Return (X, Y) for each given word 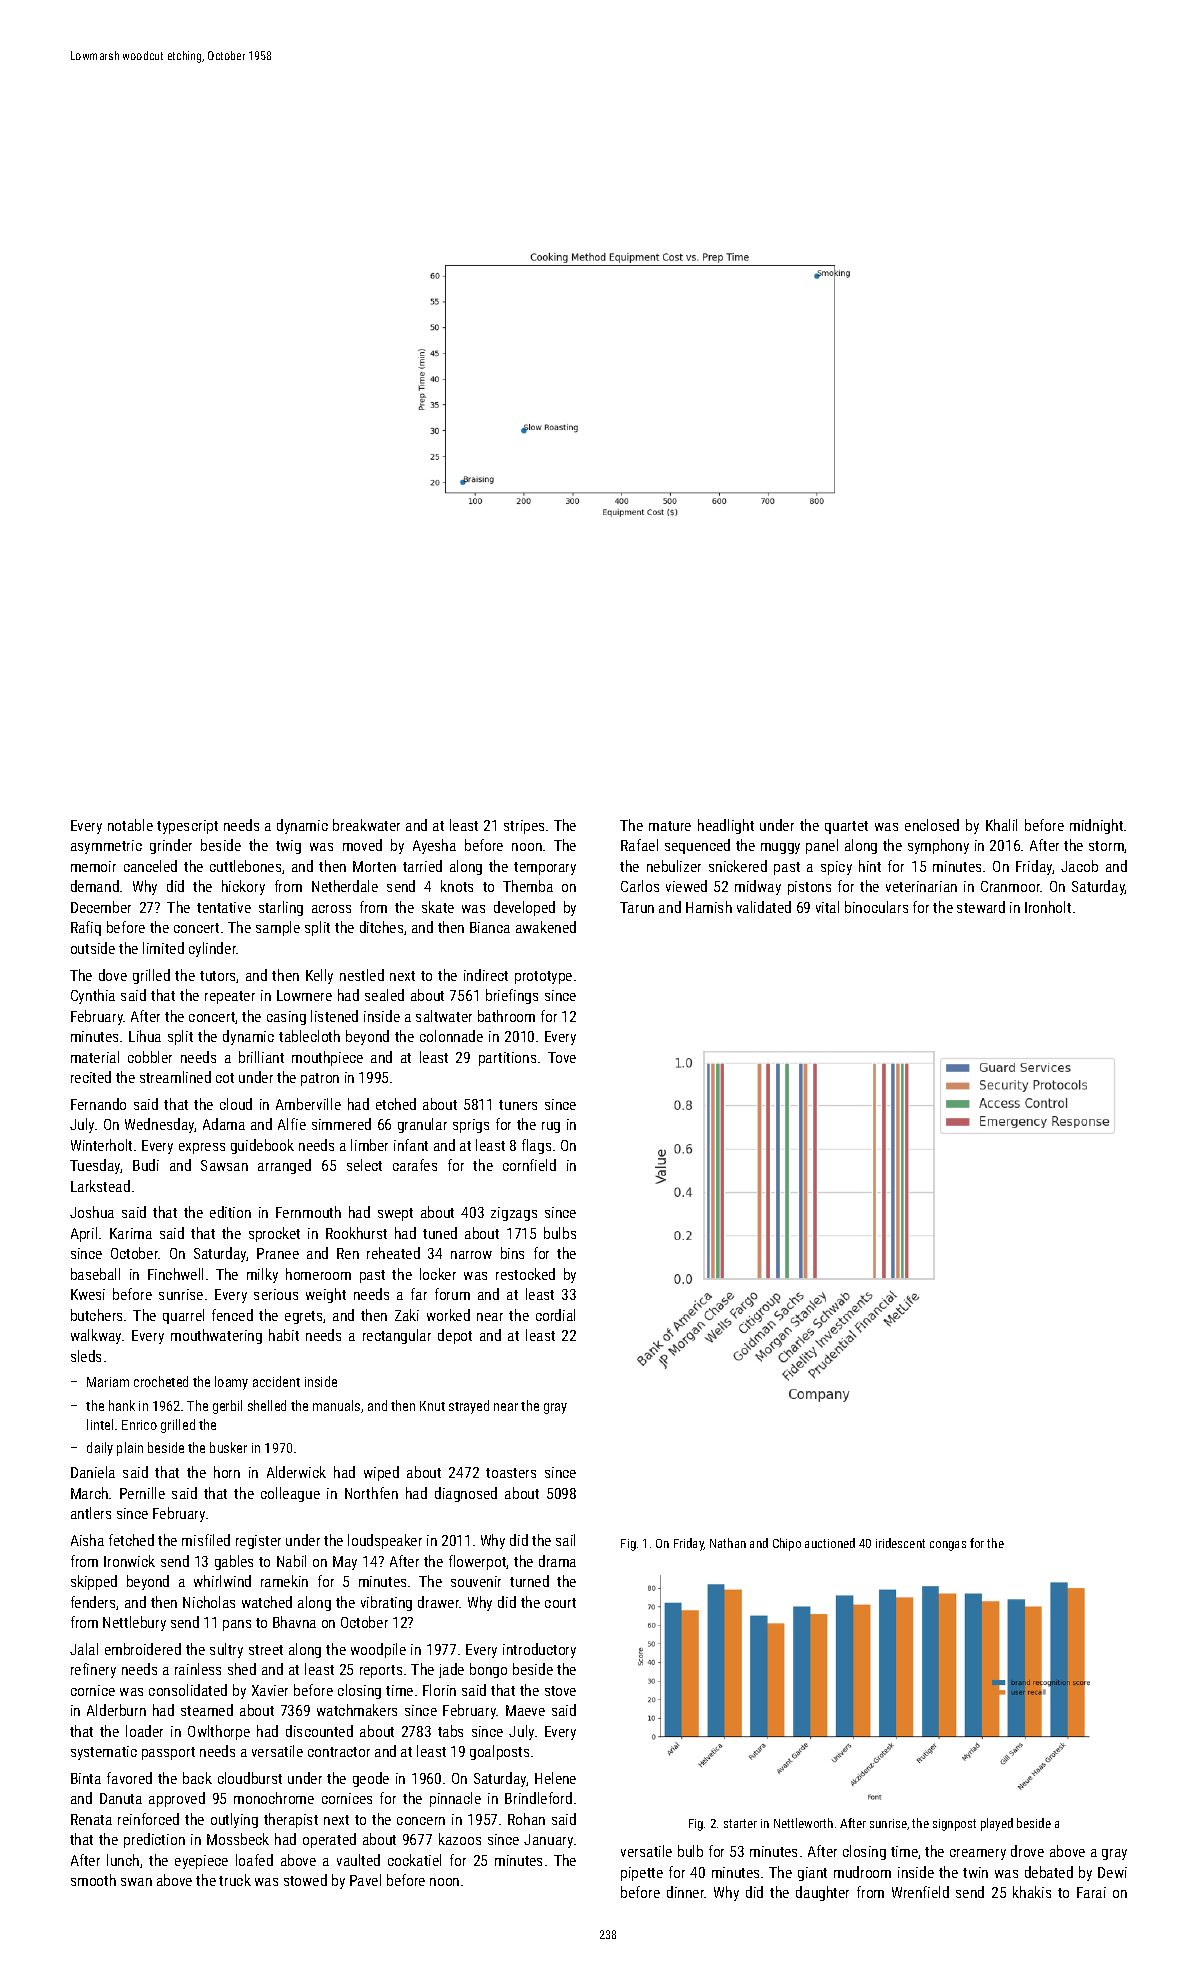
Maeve (525, 1710)
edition (230, 1212)
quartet (846, 827)
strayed (469, 1407)
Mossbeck (238, 1839)
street (266, 1650)
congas (948, 1546)
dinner (686, 1892)
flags (536, 1146)
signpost (954, 1825)
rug (551, 1127)
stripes (524, 827)
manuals (336, 1405)
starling (281, 908)
